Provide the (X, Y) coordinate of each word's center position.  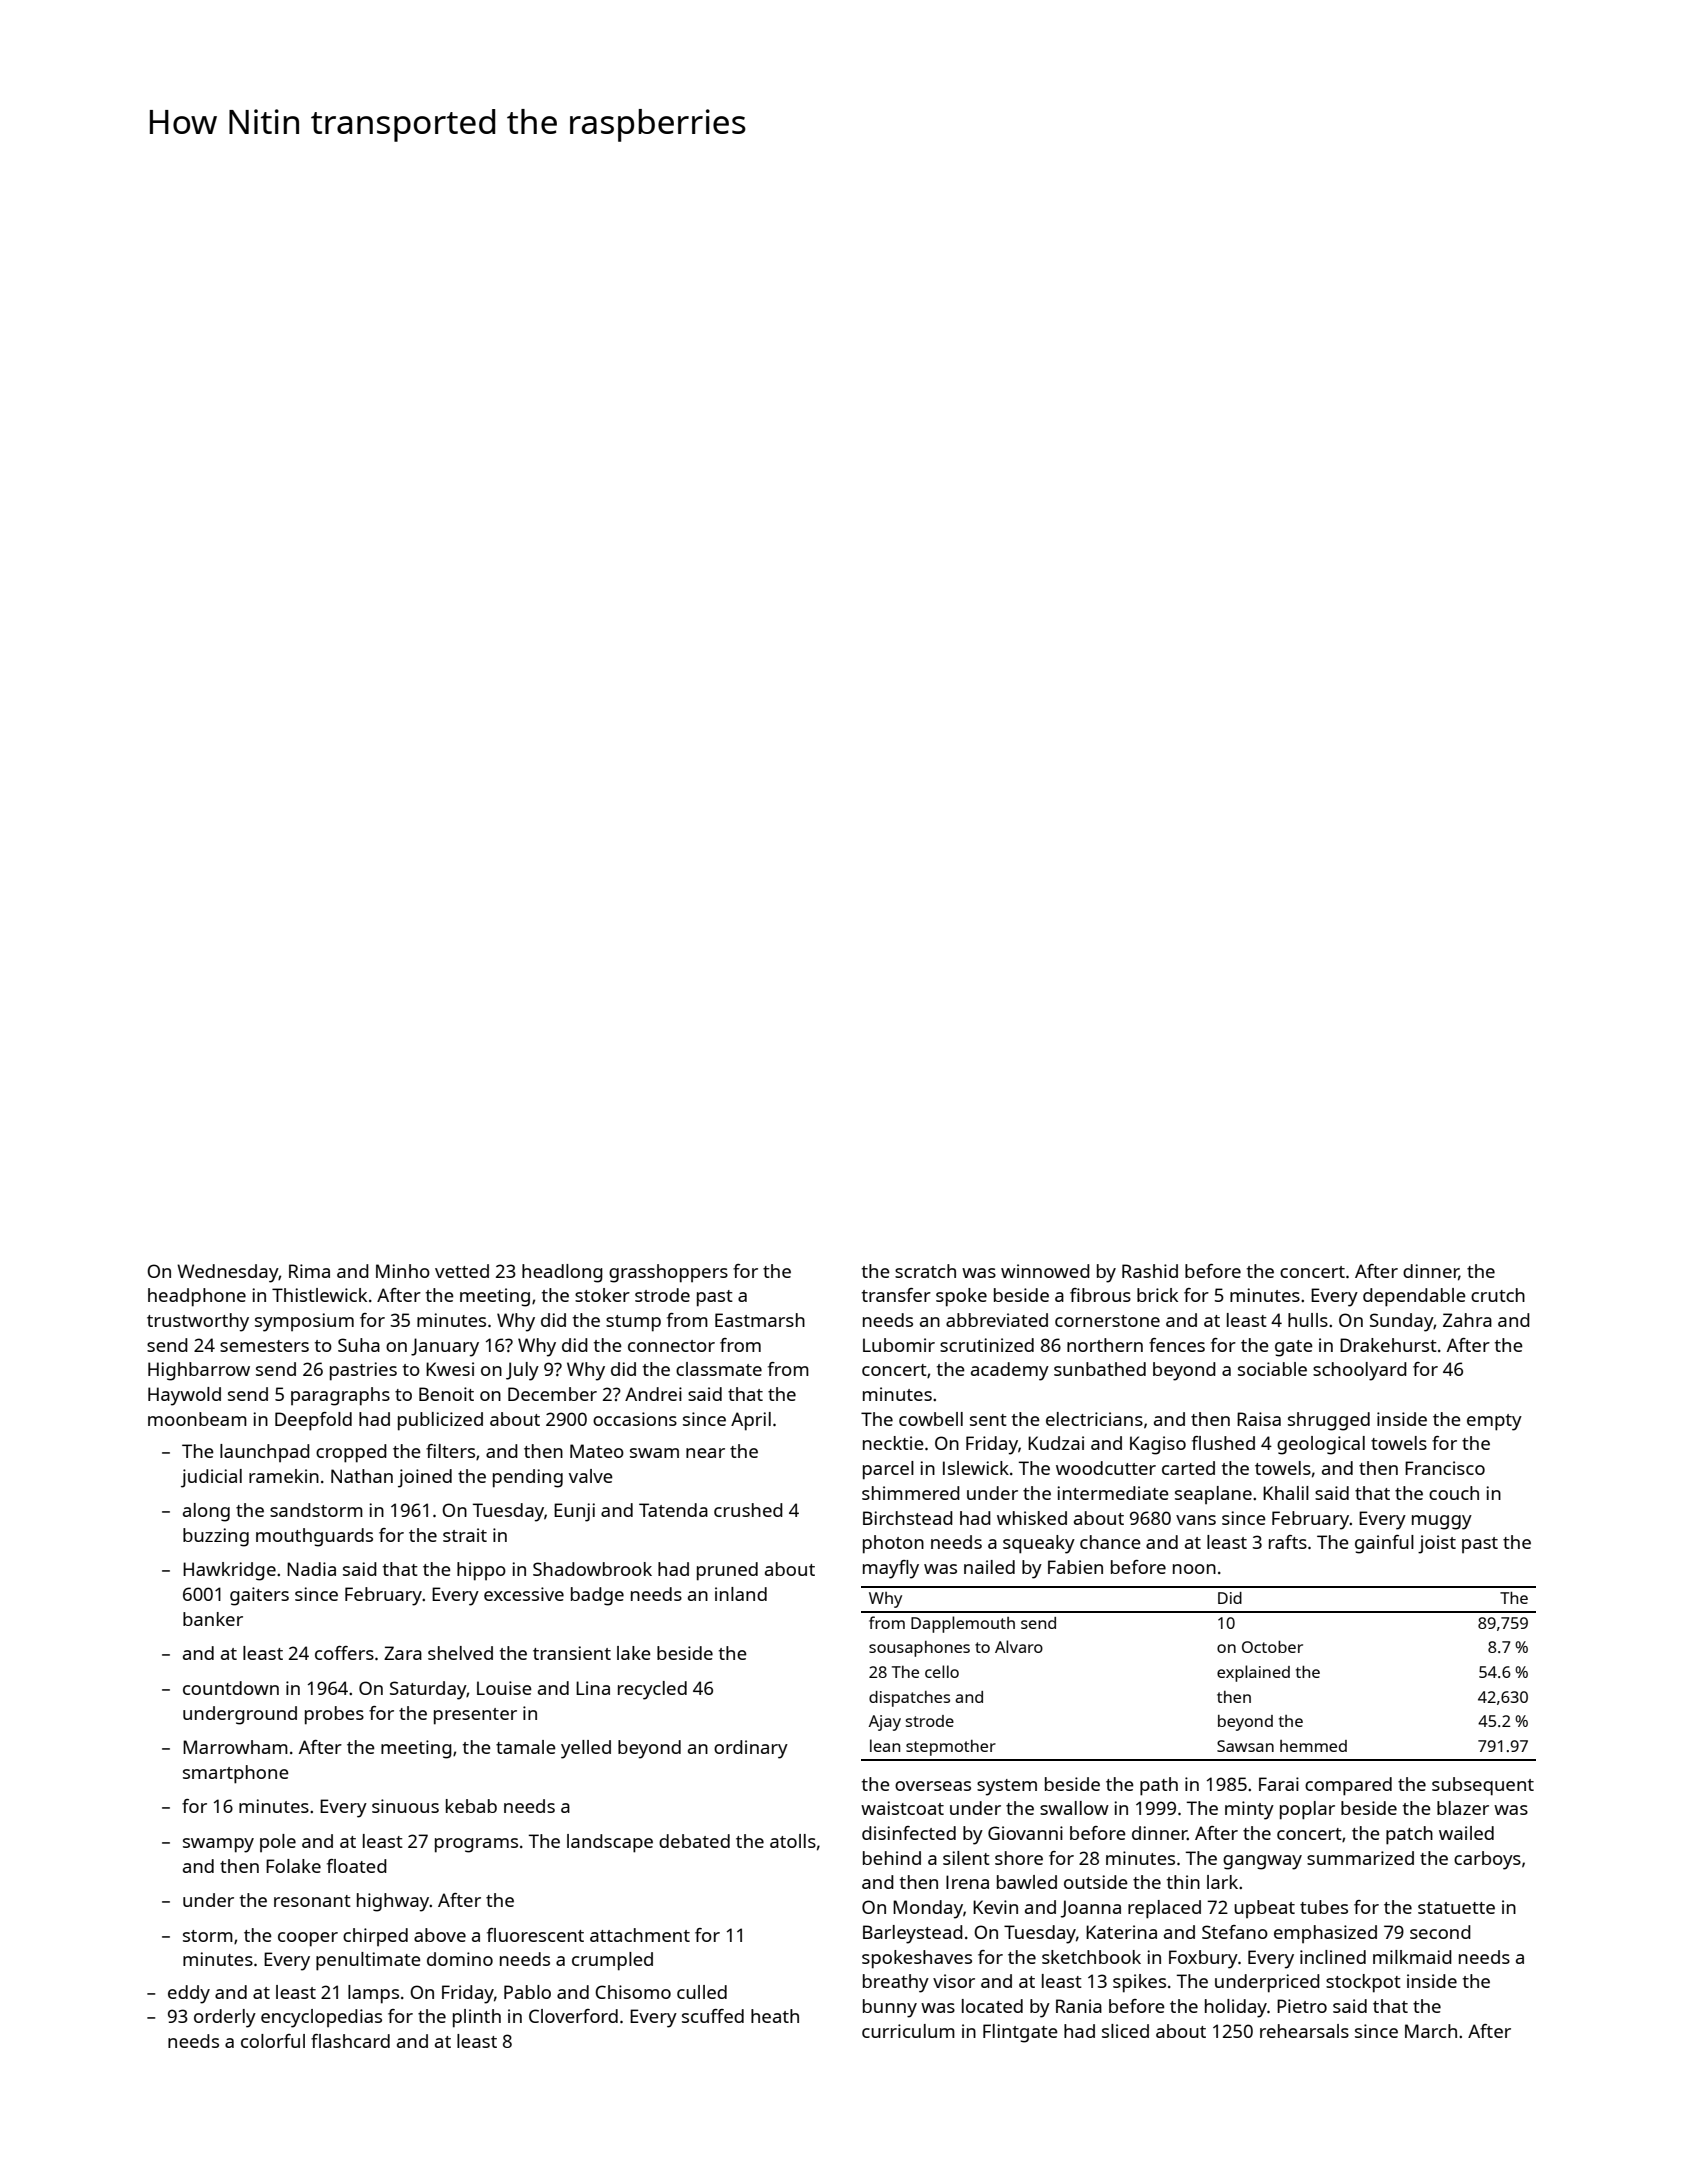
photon (893, 1544)
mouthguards (314, 1537)
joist (1437, 1544)
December (552, 1394)
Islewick (976, 1468)
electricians (1094, 1419)
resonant (312, 1901)
